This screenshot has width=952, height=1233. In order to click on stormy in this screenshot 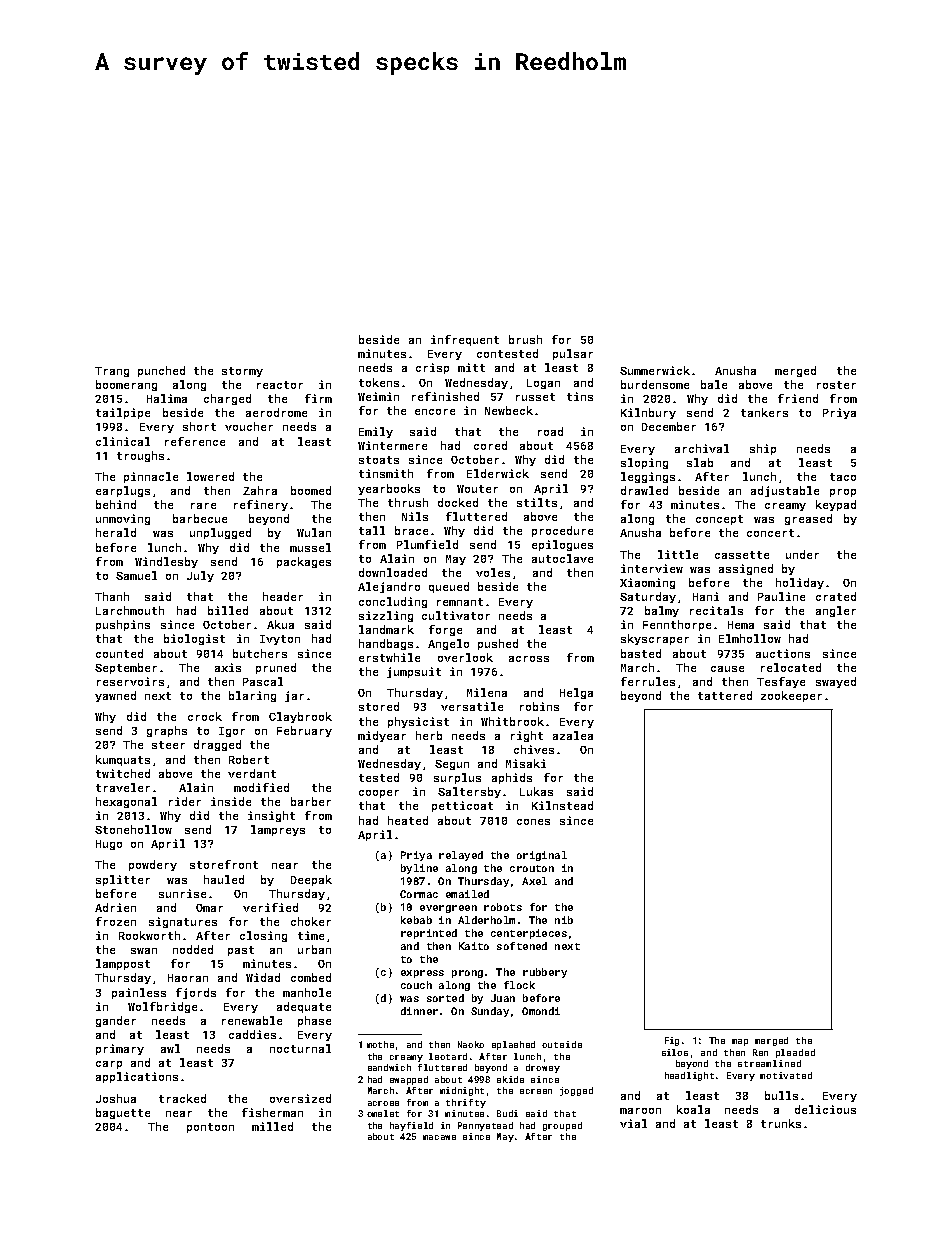, I will do `click(242, 372)`.
